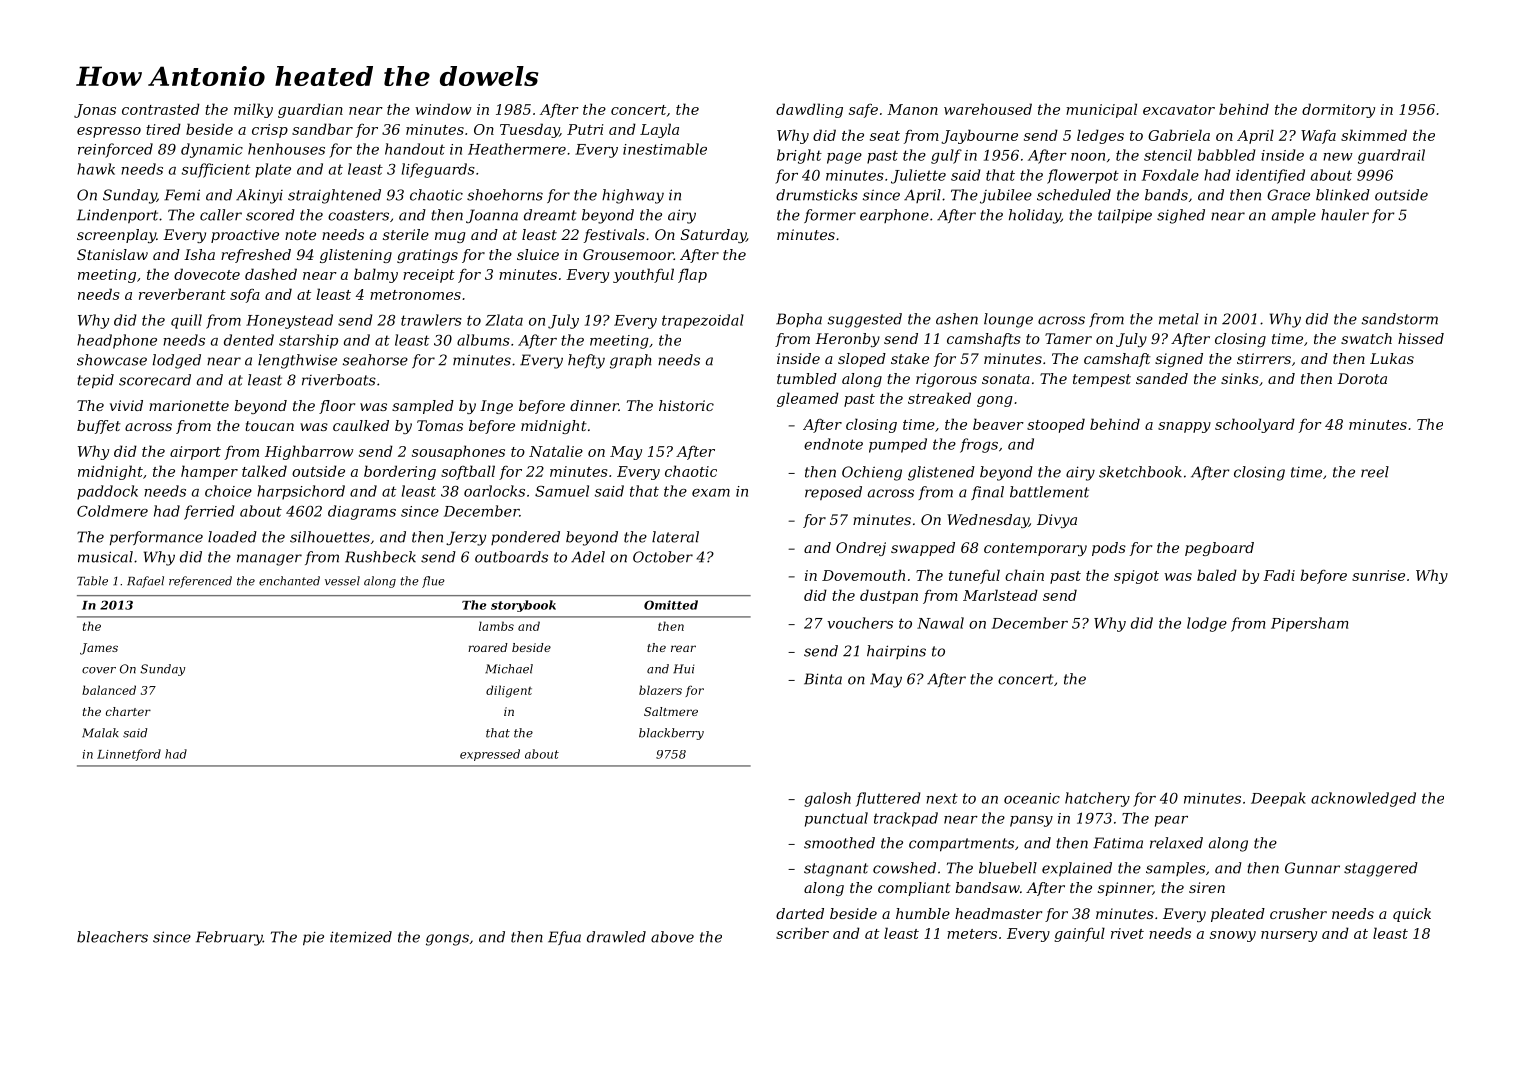  What do you see at coordinates (1412, 915) in the screenshot?
I see `quick` at bounding box center [1412, 915].
